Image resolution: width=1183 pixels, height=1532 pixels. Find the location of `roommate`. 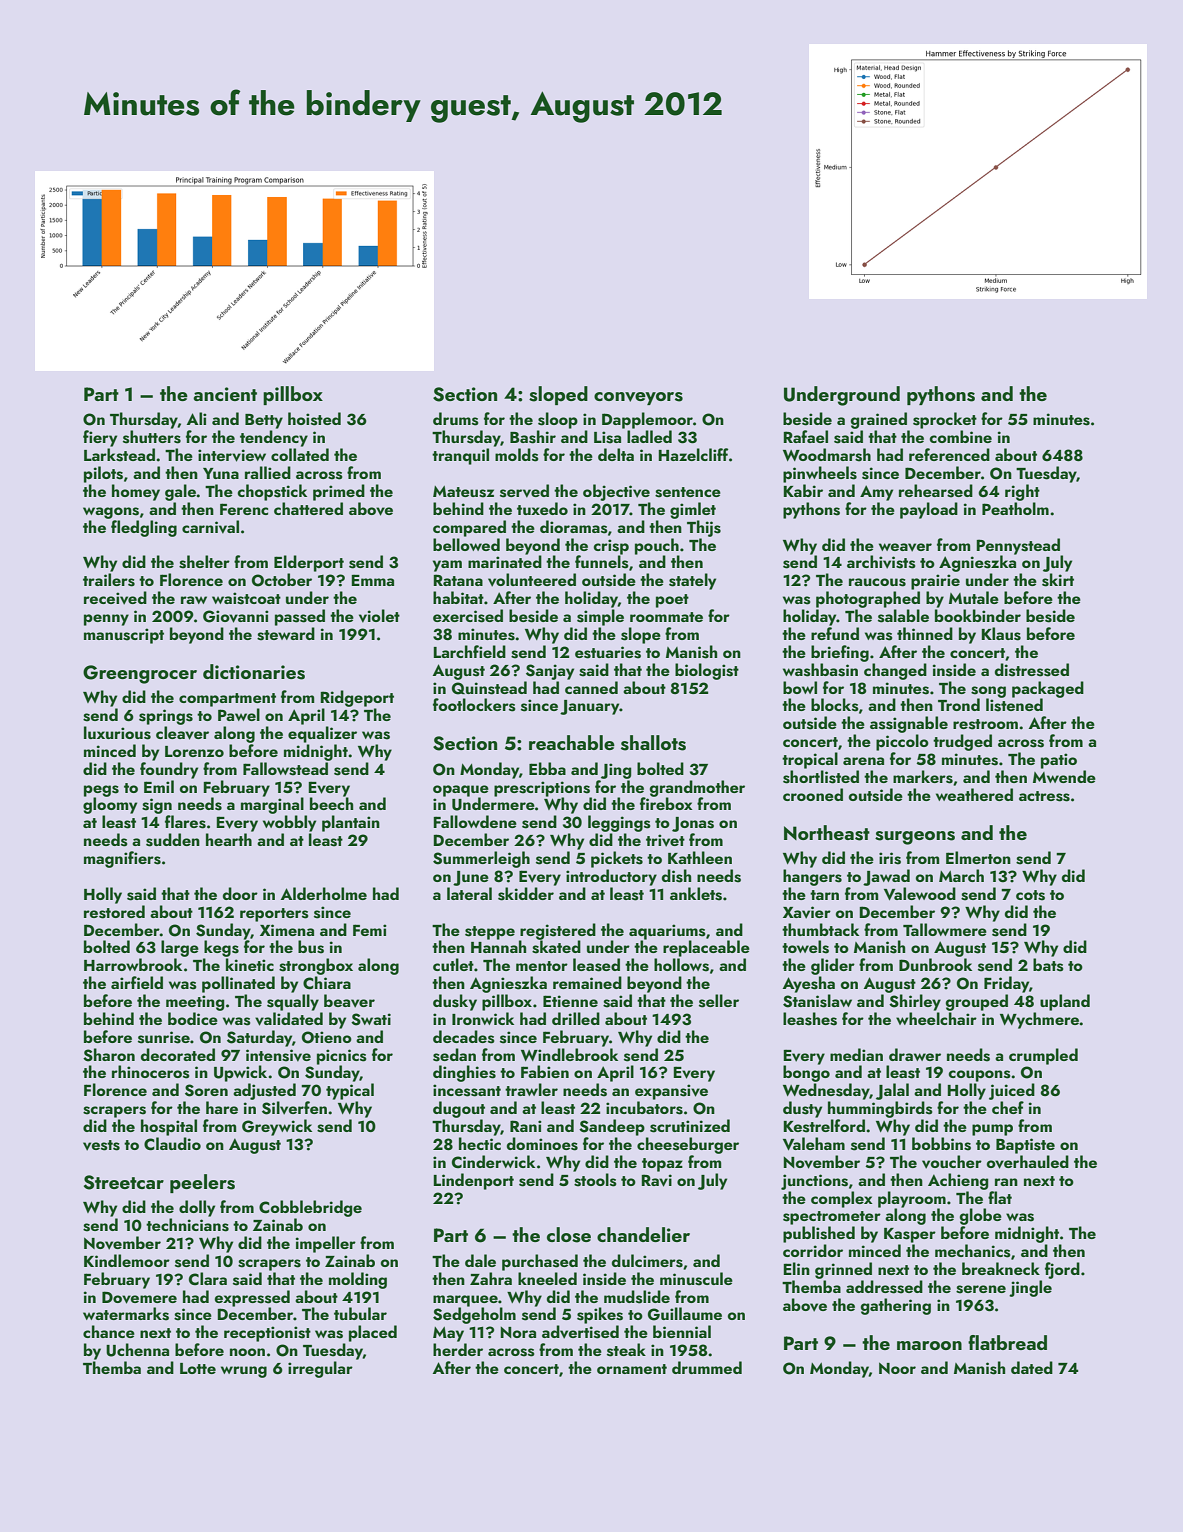

roommate is located at coordinates (666, 617).
